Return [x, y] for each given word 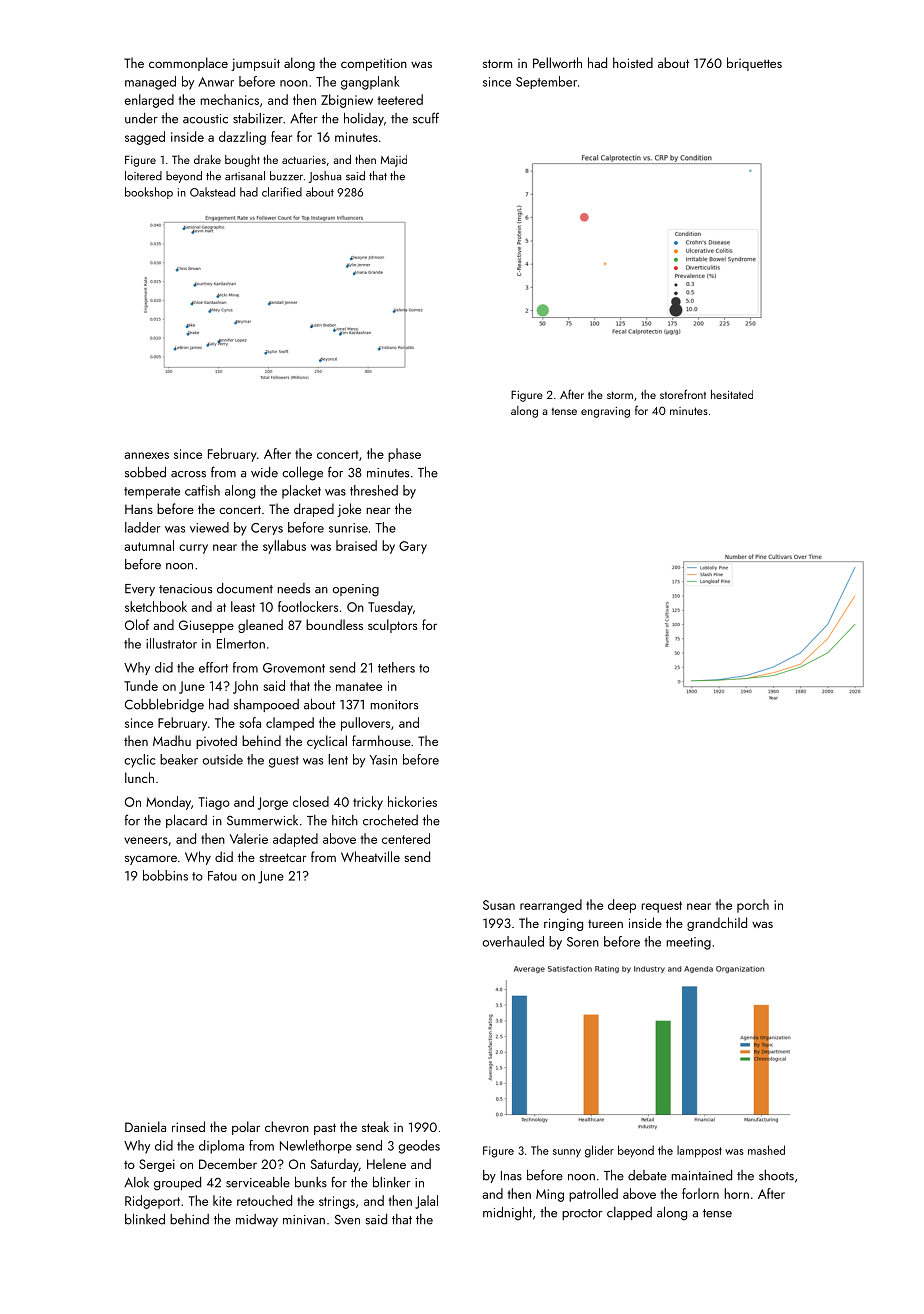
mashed [766, 1150]
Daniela [145, 1126]
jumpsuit [255, 64]
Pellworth [557, 62]
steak [375, 1126]
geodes [419, 1147]
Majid [394, 161]
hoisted [633, 62]
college [302, 474]
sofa [250, 722]
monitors [394, 705]
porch [753, 906]
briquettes [754, 64]
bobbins [165, 875]
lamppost [699, 1151]
